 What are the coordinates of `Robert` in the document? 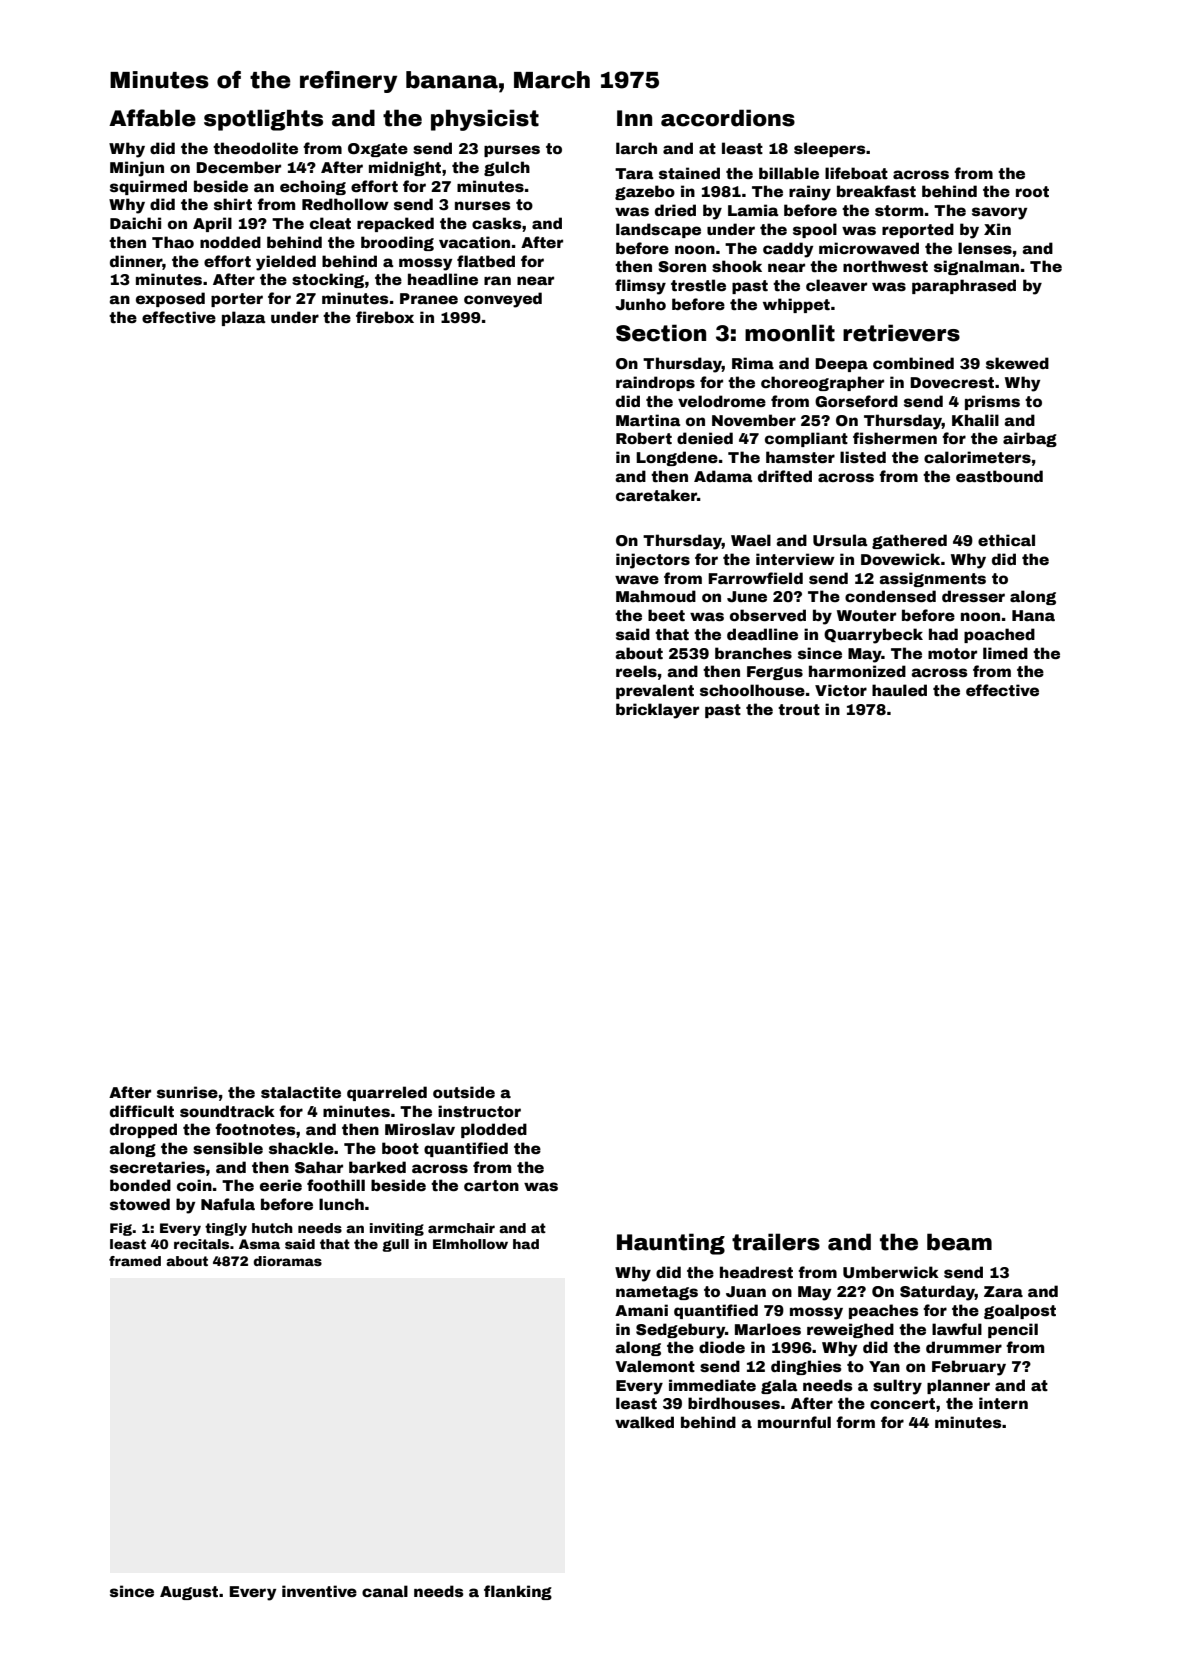 It's located at (644, 438).
